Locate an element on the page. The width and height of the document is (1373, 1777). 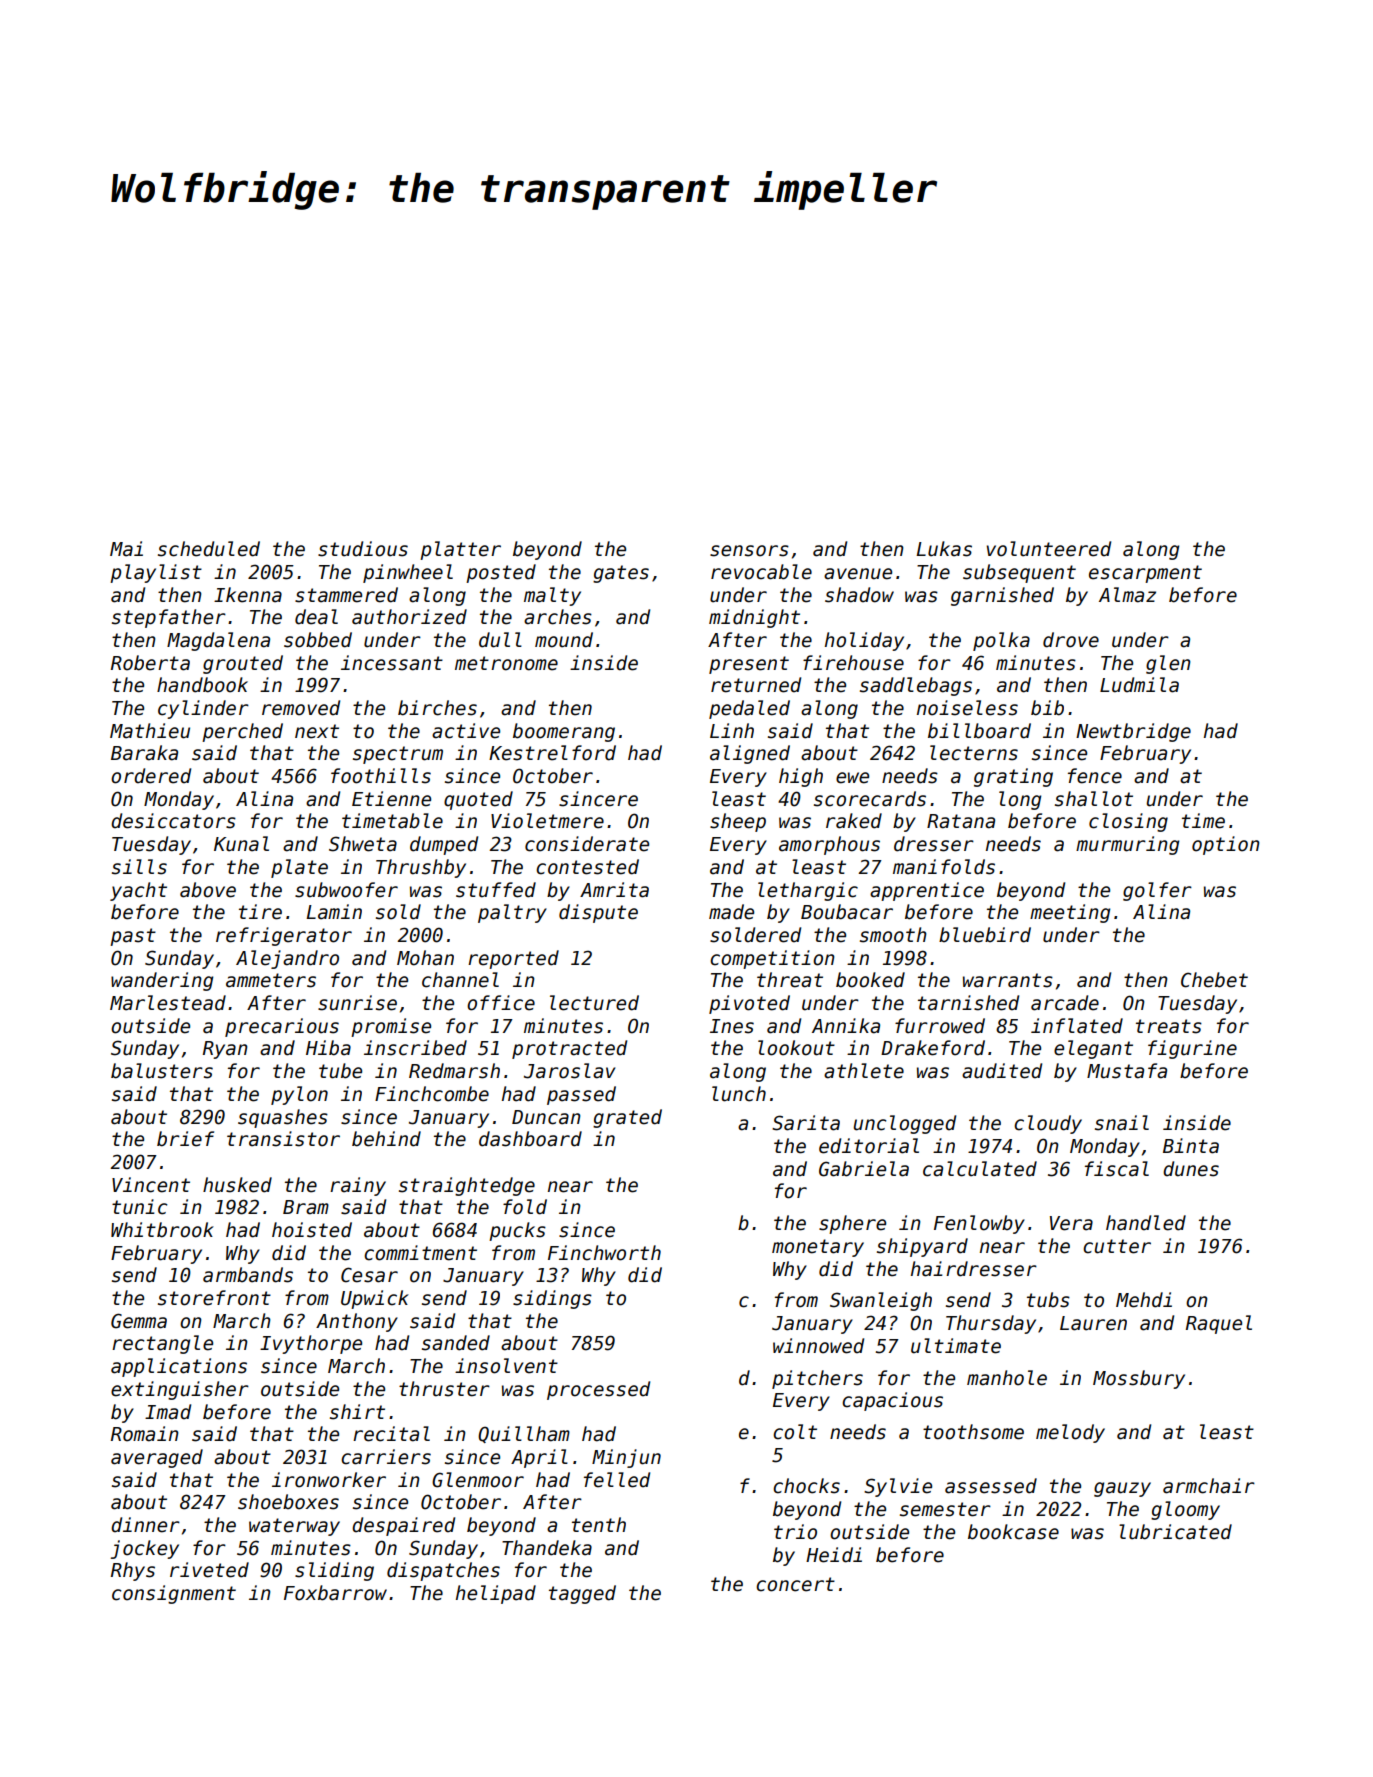
lubricated is located at coordinates (1175, 1532).
